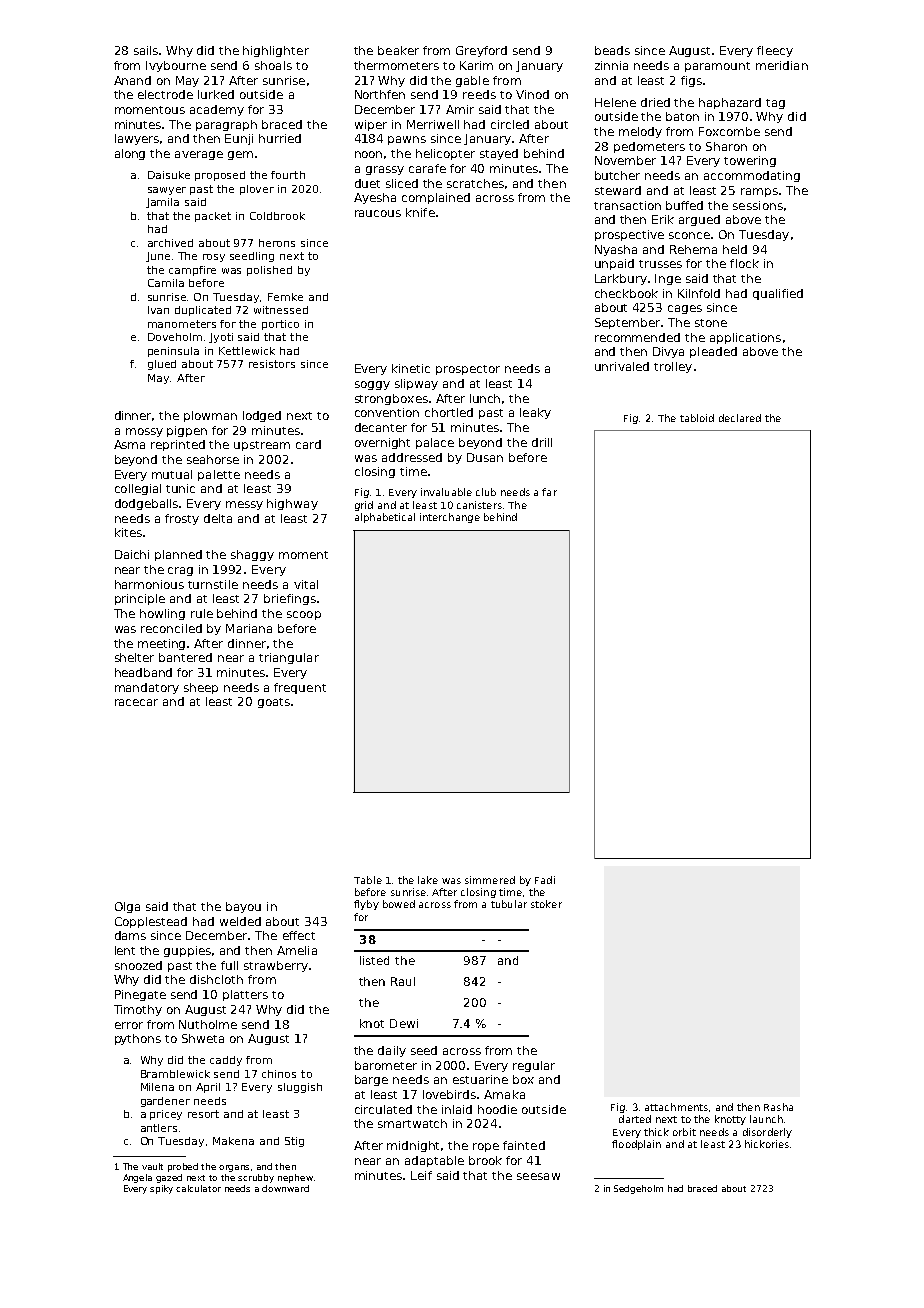  Describe the element at coordinates (421, 1175) in the screenshot. I see `Leif` at that location.
